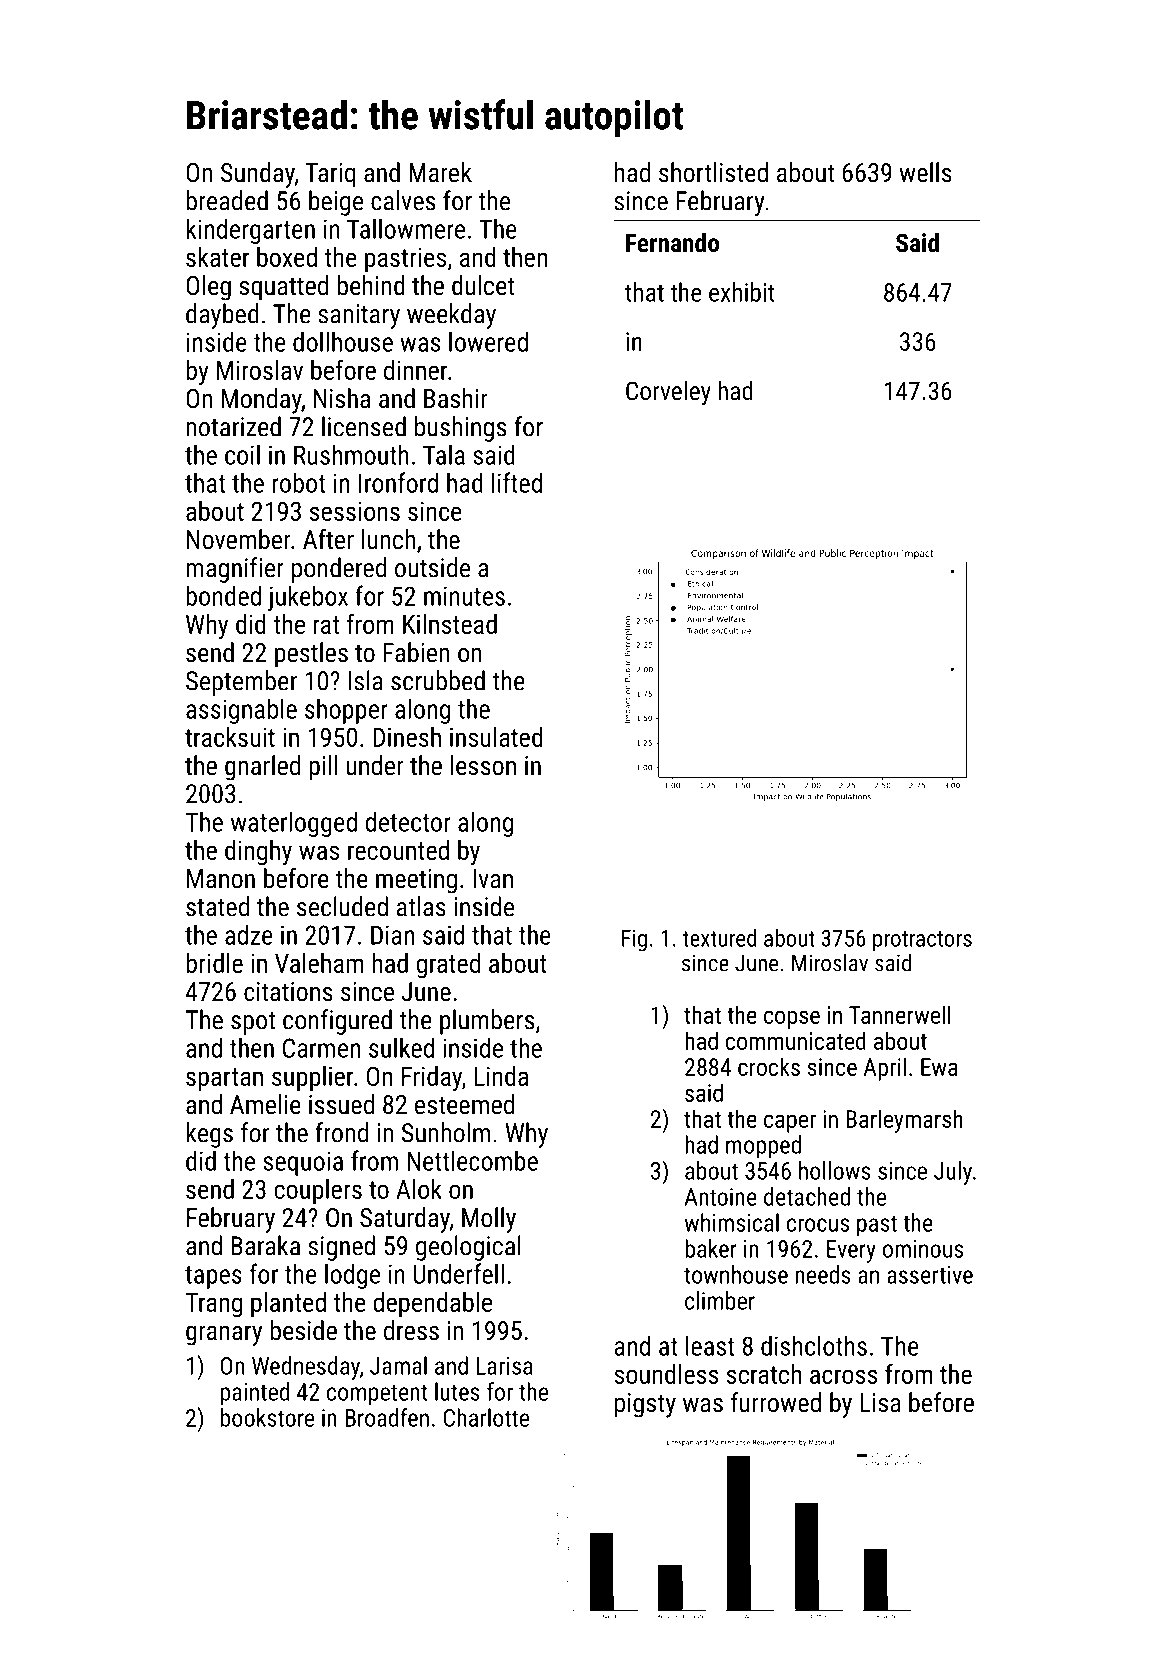 This screenshot has height=1654, width=1165. What do you see at coordinates (401, 1047) in the screenshot?
I see `sulked` at bounding box center [401, 1047].
